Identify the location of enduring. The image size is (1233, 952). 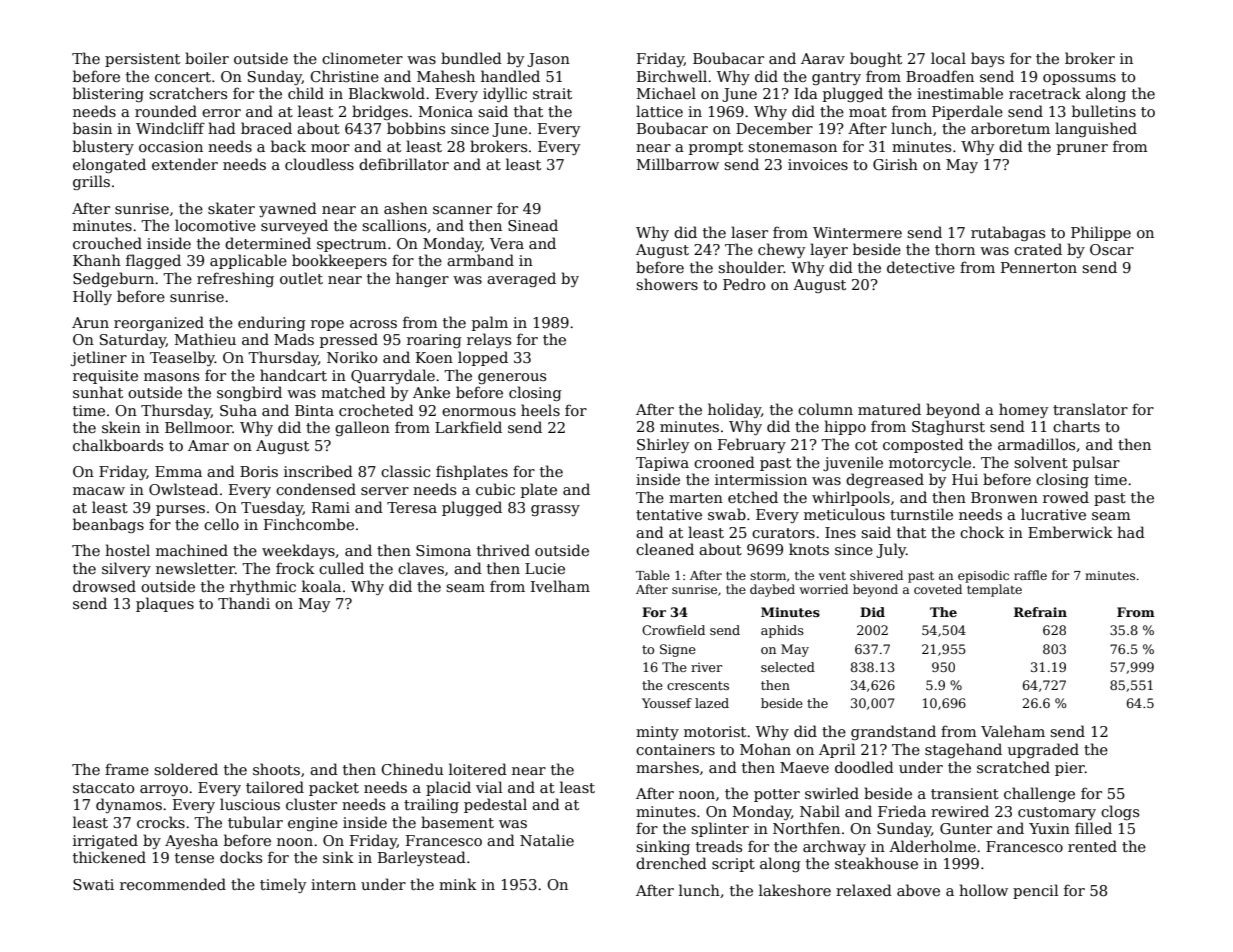
(272, 323).
